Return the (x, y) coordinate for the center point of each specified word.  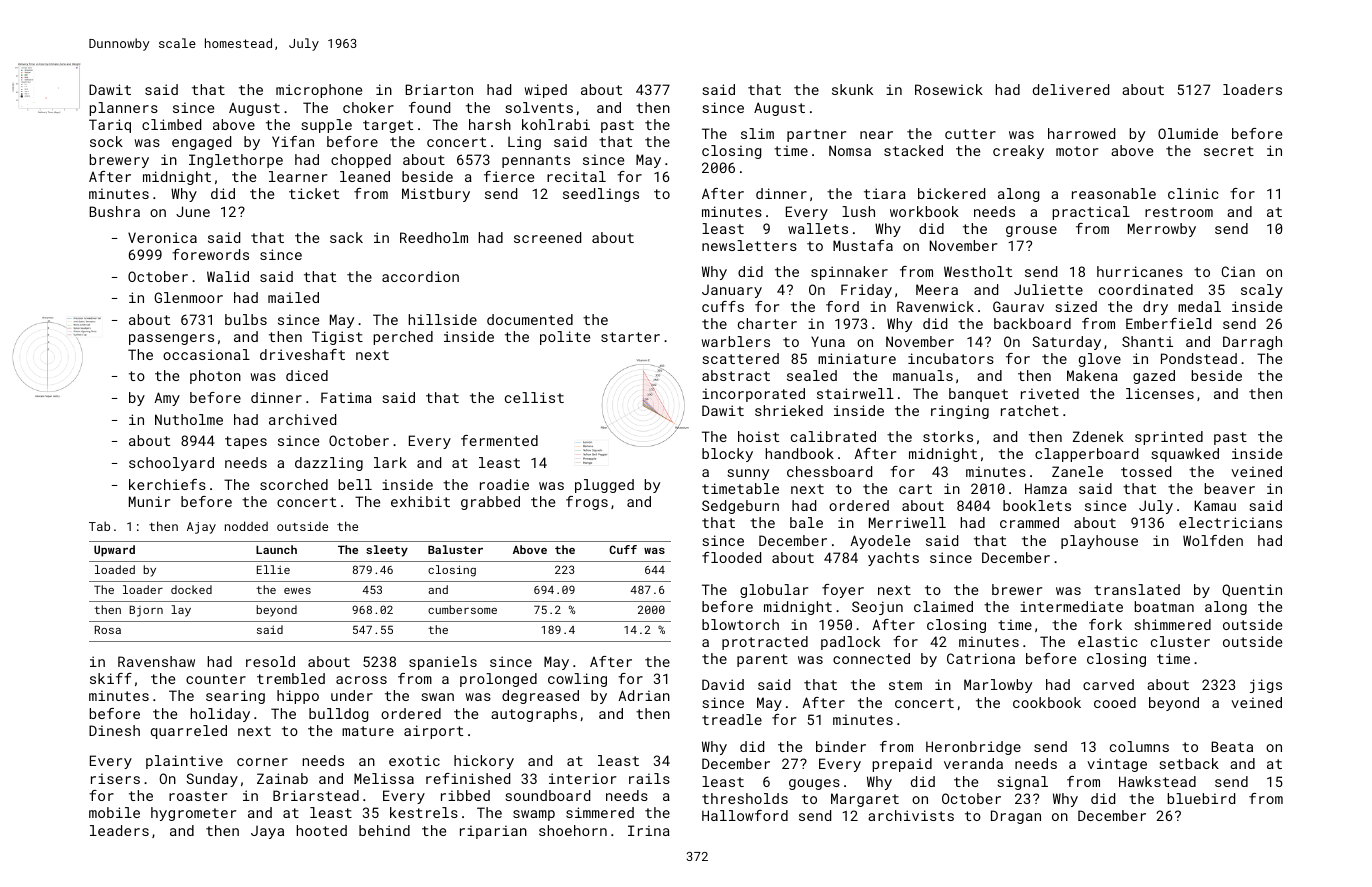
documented (530, 319)
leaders (119, 830)
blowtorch (740, 624)
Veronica (162, 237)
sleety (387, 551)
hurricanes (1140, 271)
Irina (649, 830)
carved (1108, 684)
